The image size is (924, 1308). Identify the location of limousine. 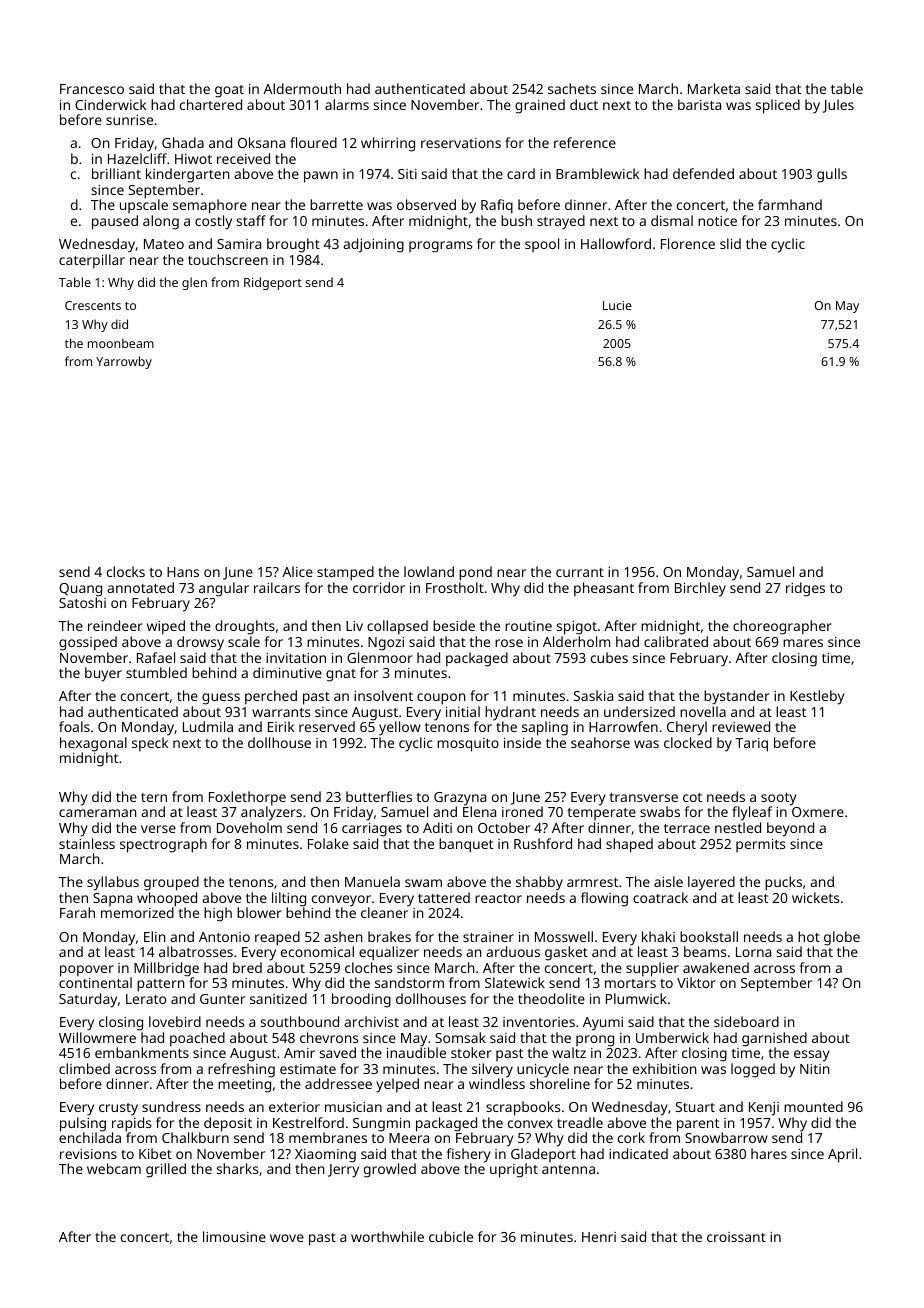
(234, 1236).
